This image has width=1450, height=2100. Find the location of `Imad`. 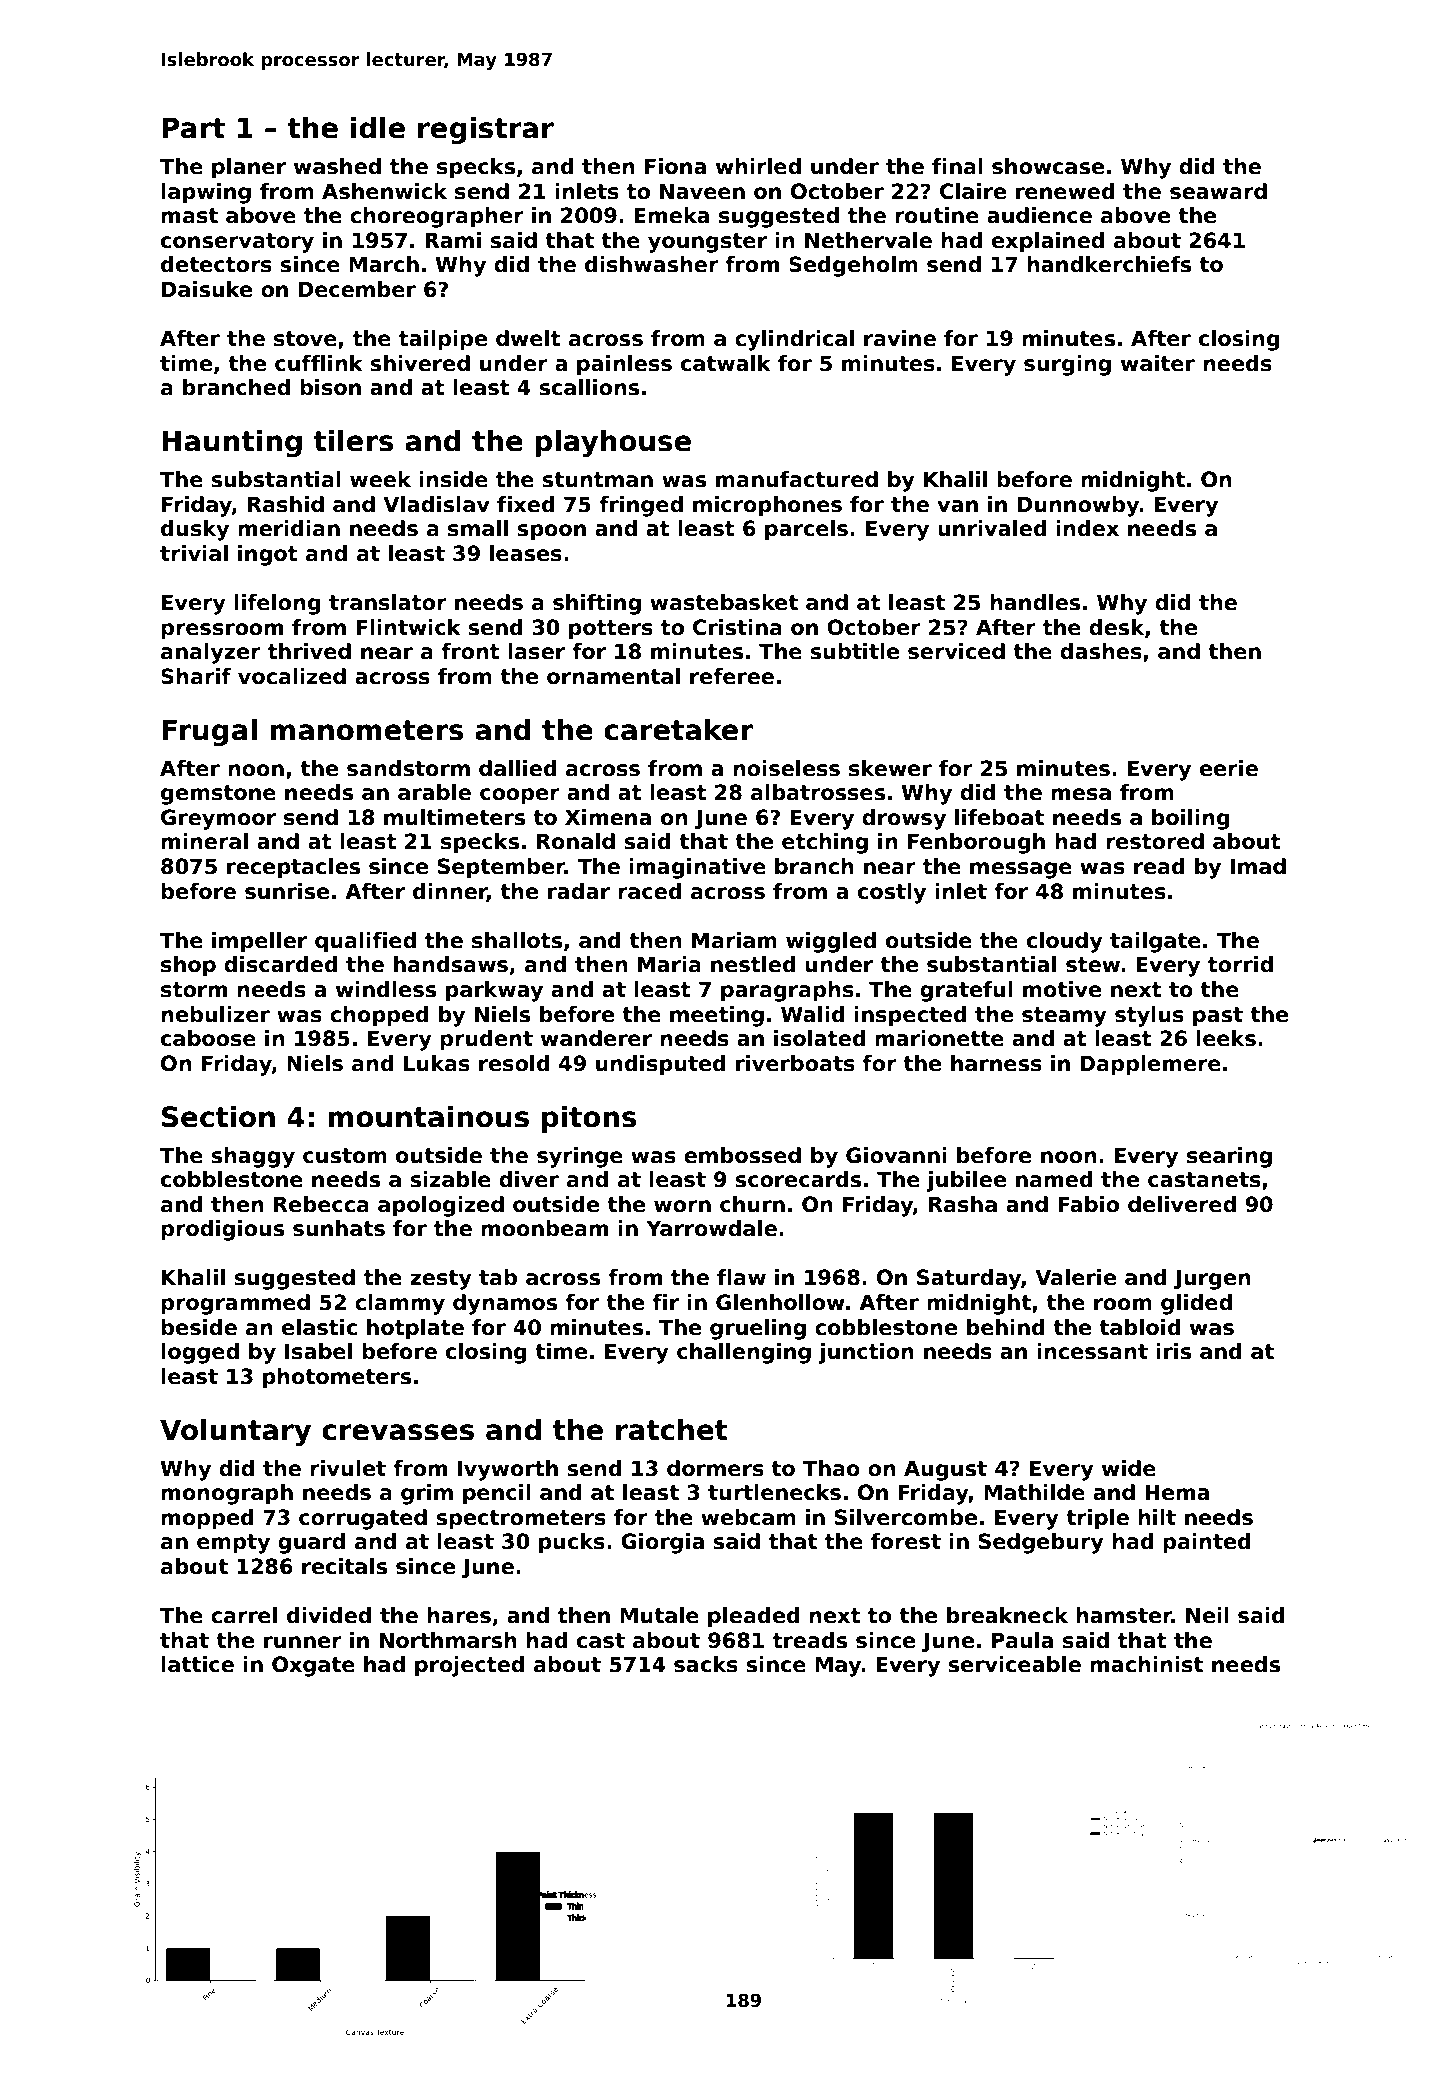

Imad is located at coordinates (1258, 866).
